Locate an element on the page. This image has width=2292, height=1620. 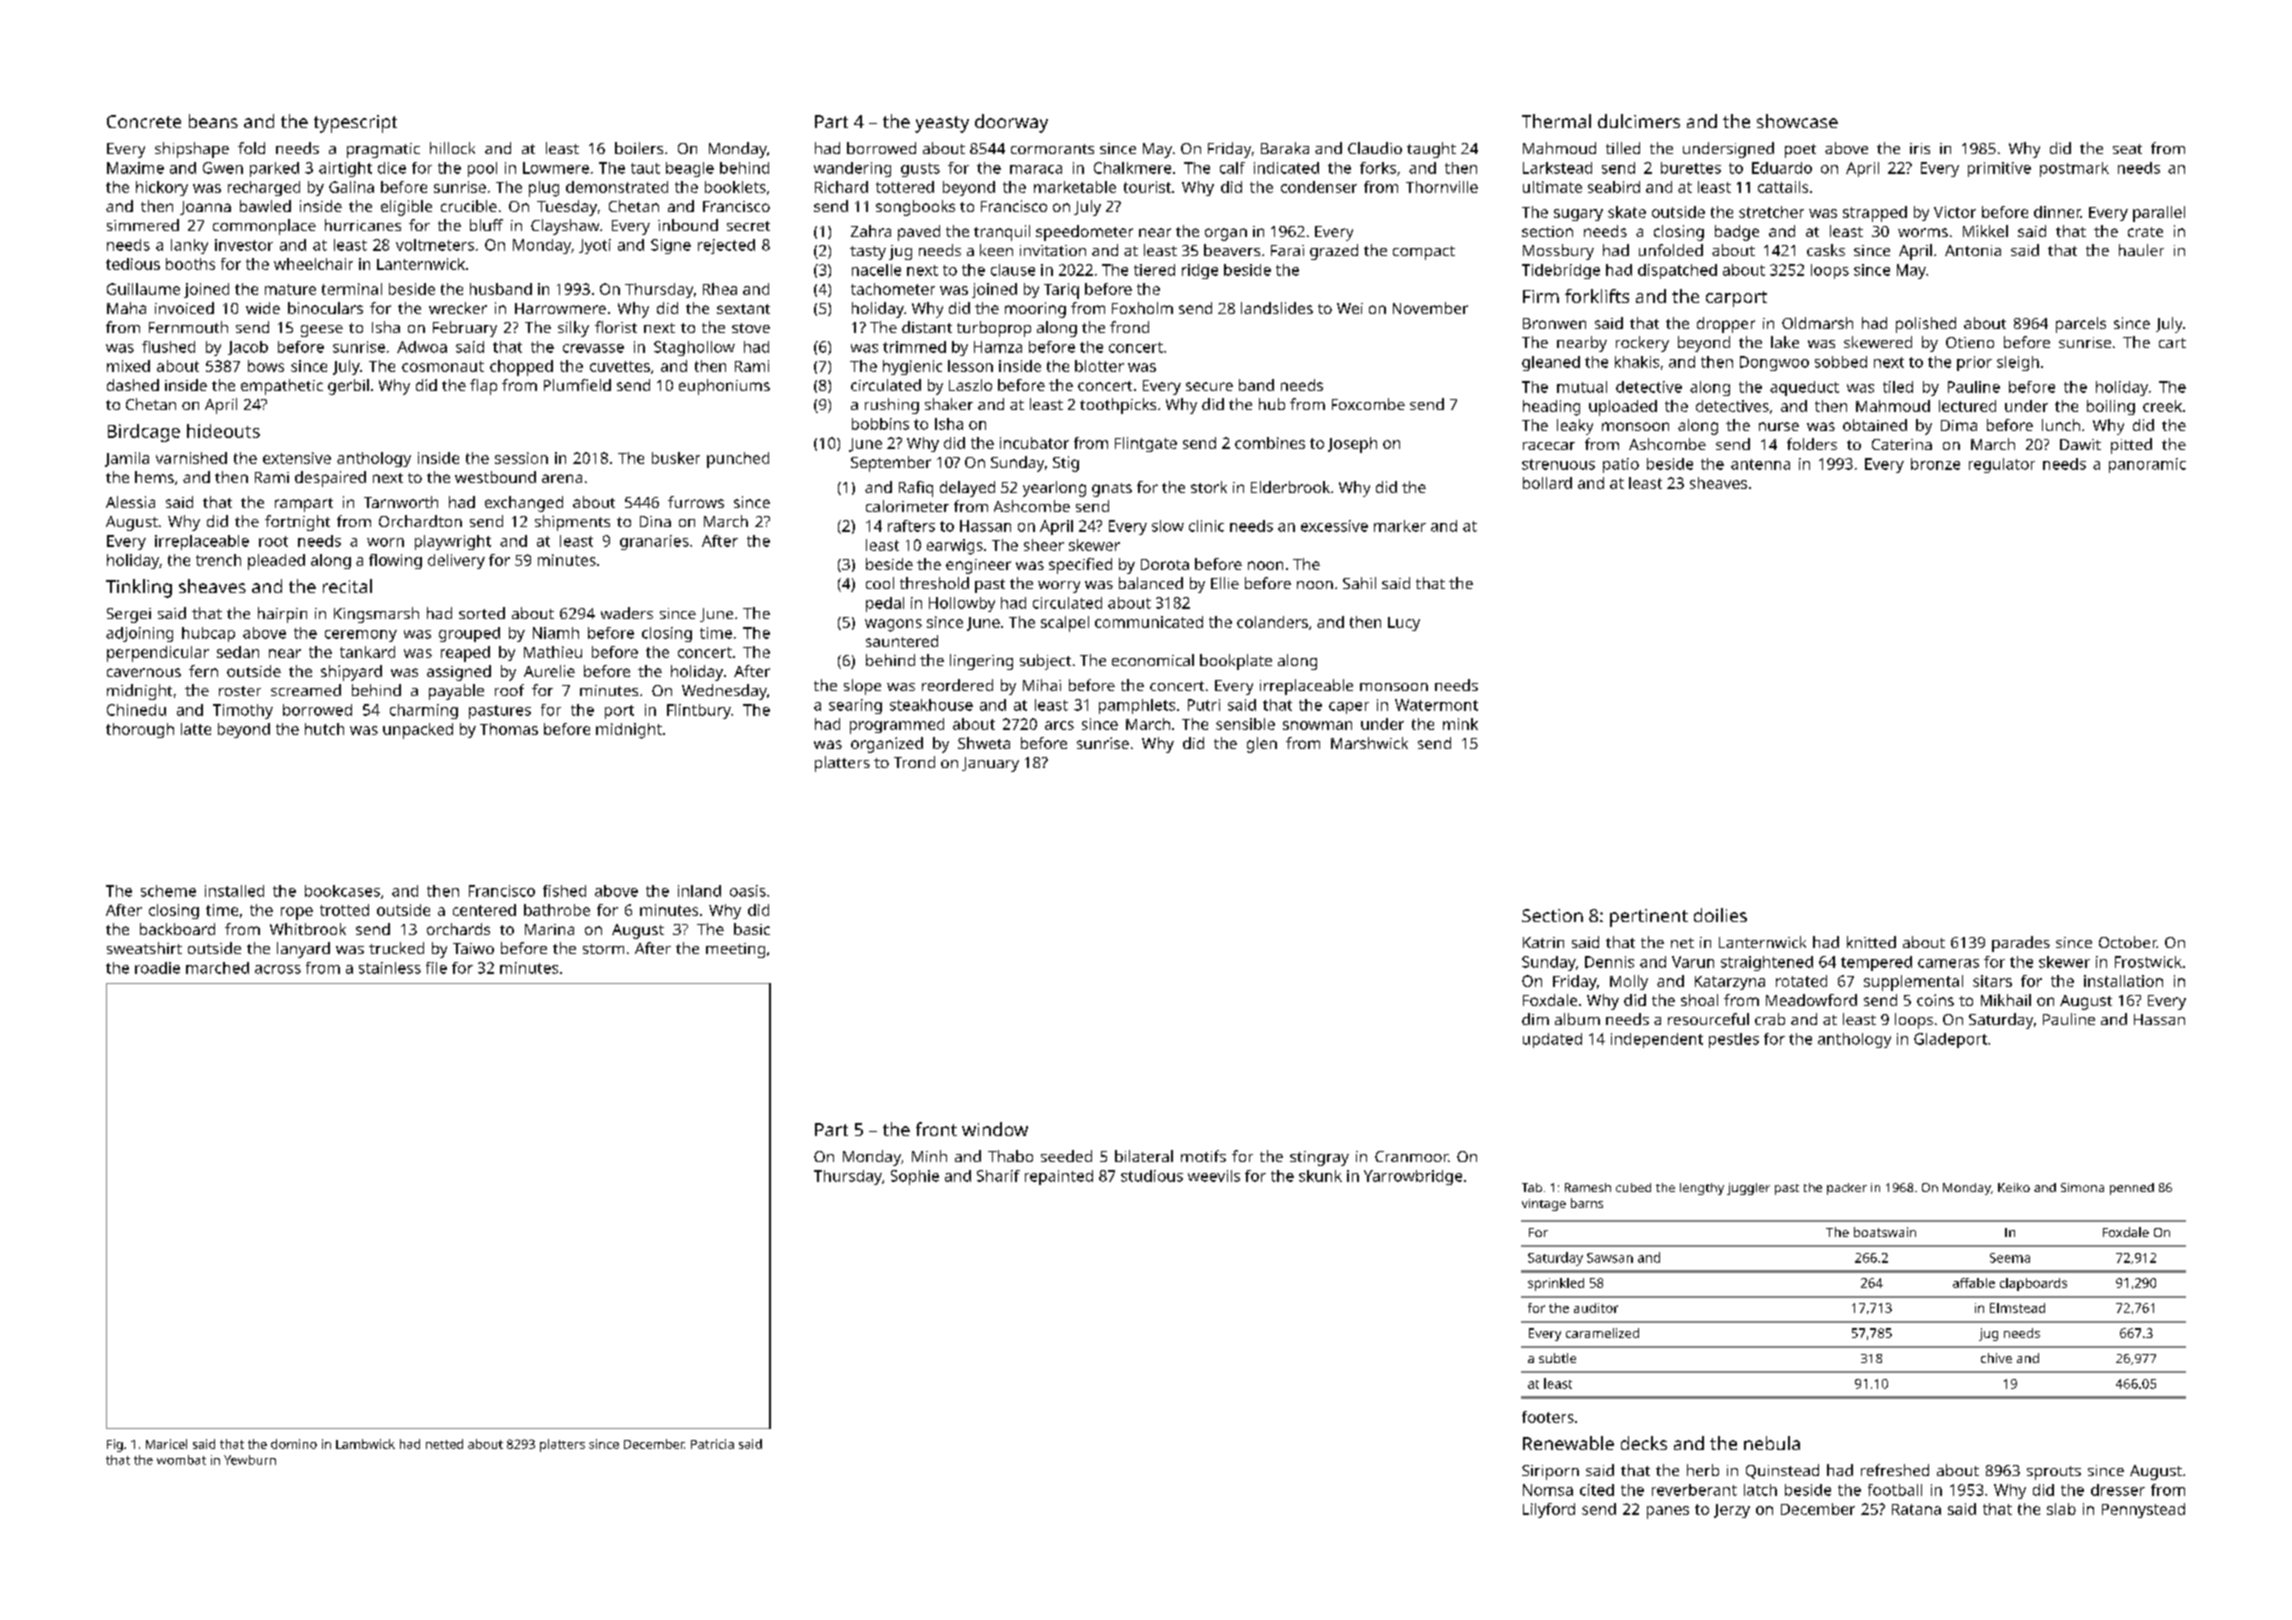
Claudio is located at coordinates (1375, 148).
